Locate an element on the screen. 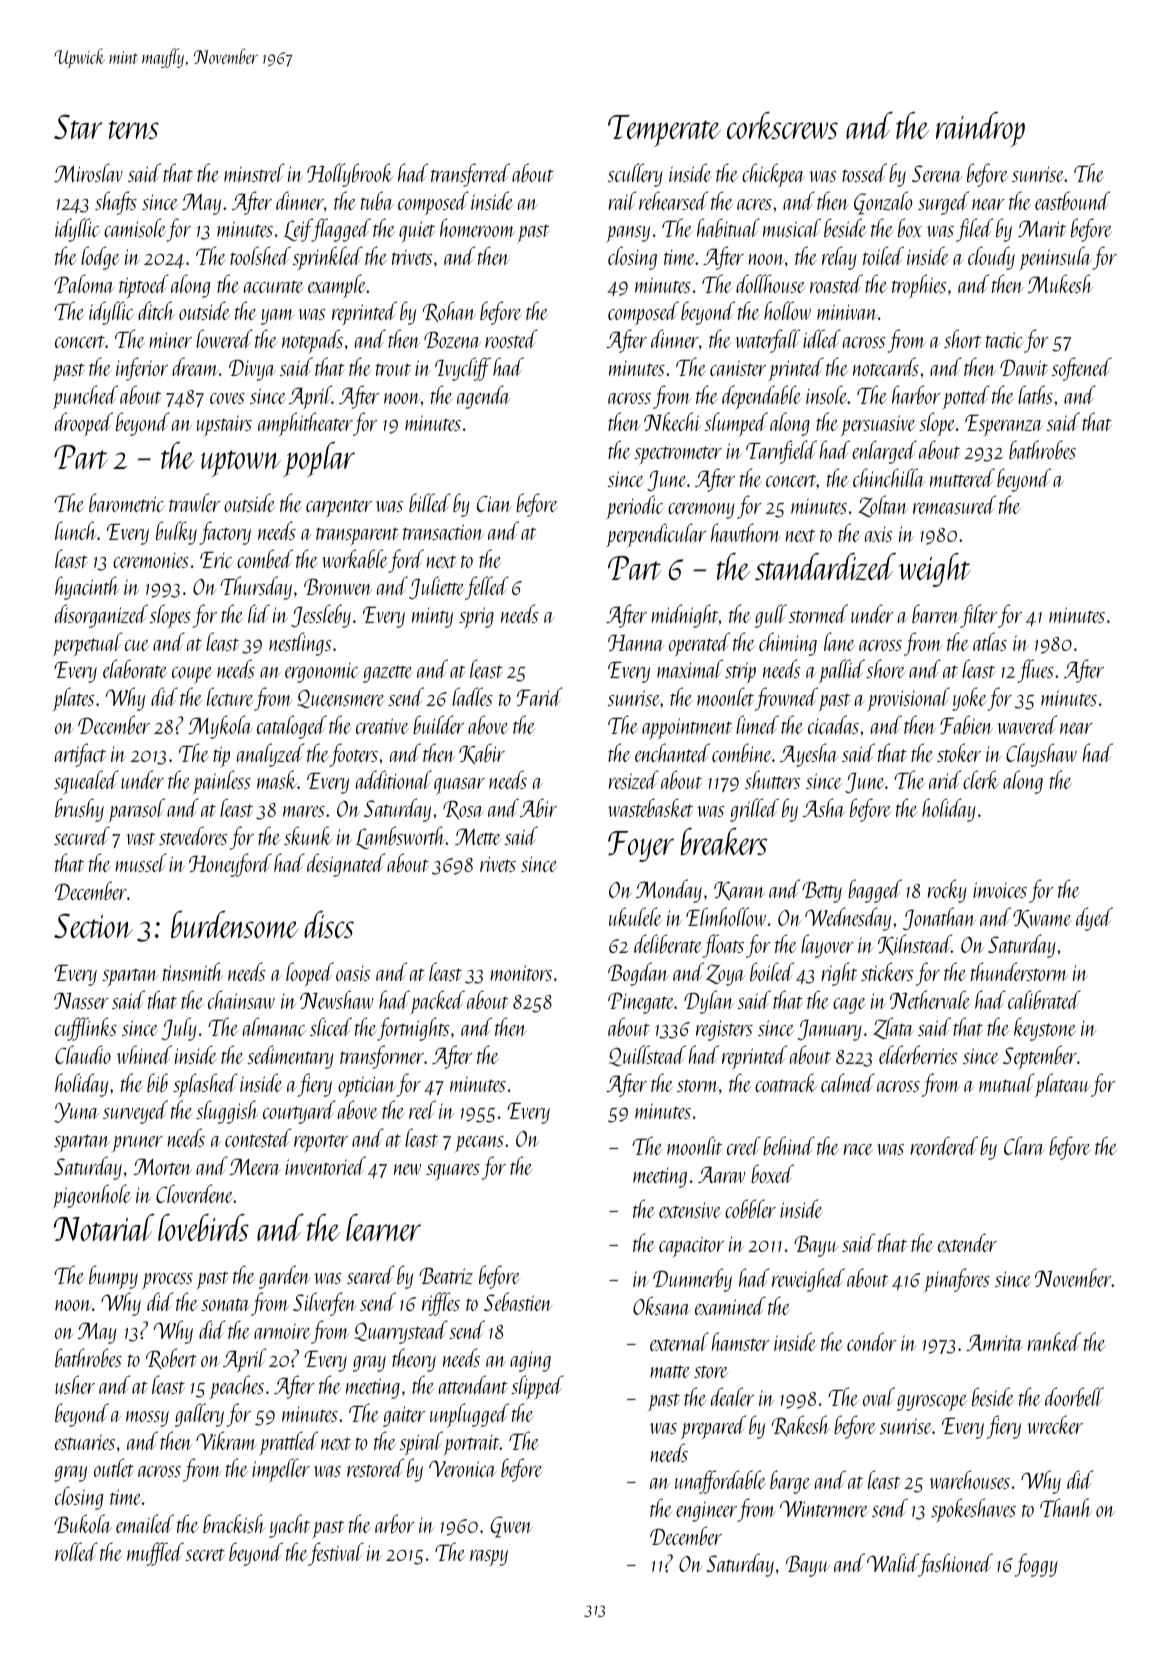  raspy is located at coordinates (489, 1558).
